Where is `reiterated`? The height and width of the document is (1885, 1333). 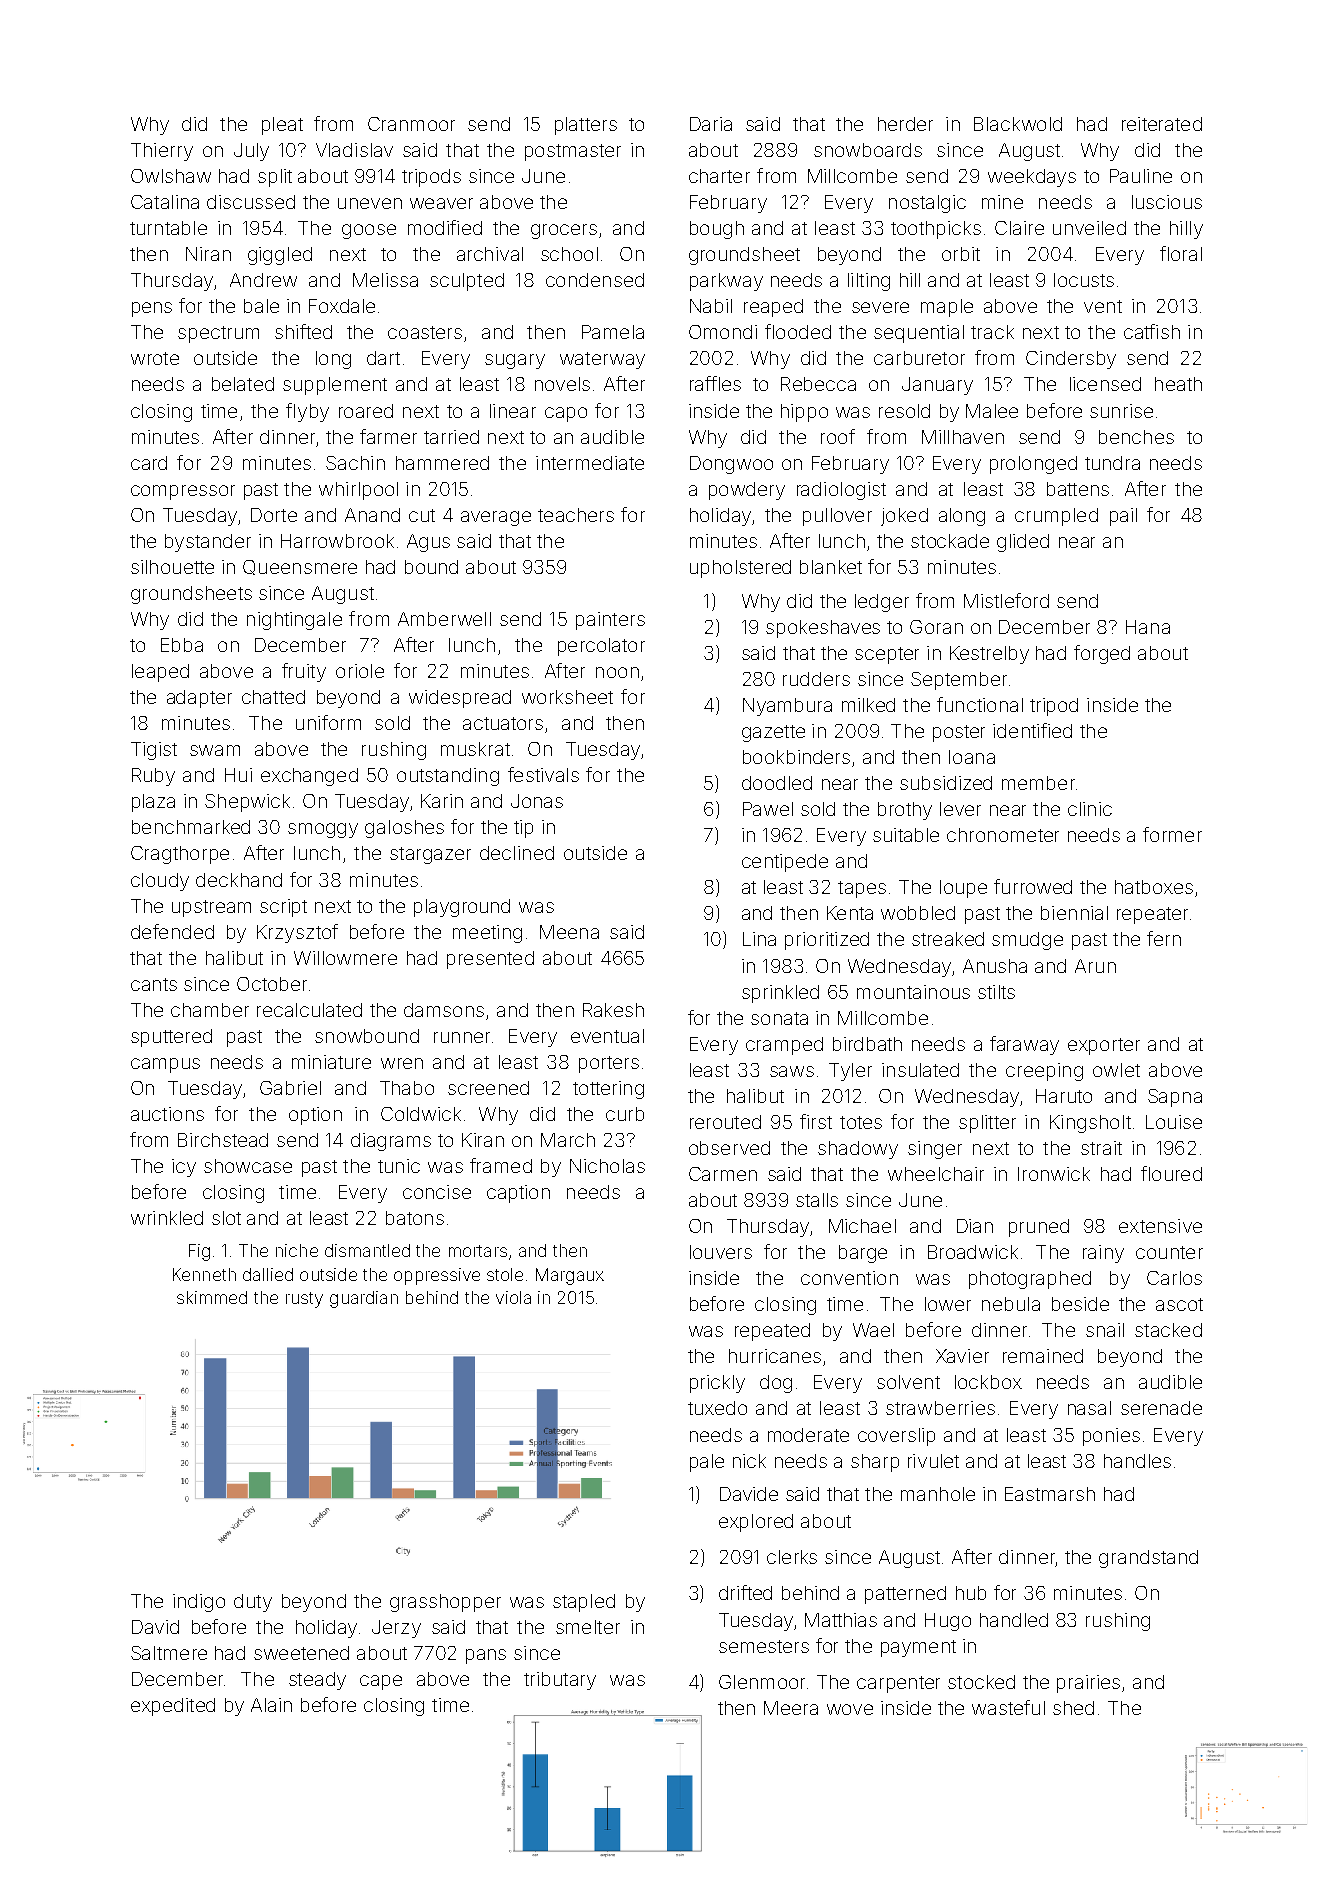 reiterated is located at coordinates (1162, 124).
